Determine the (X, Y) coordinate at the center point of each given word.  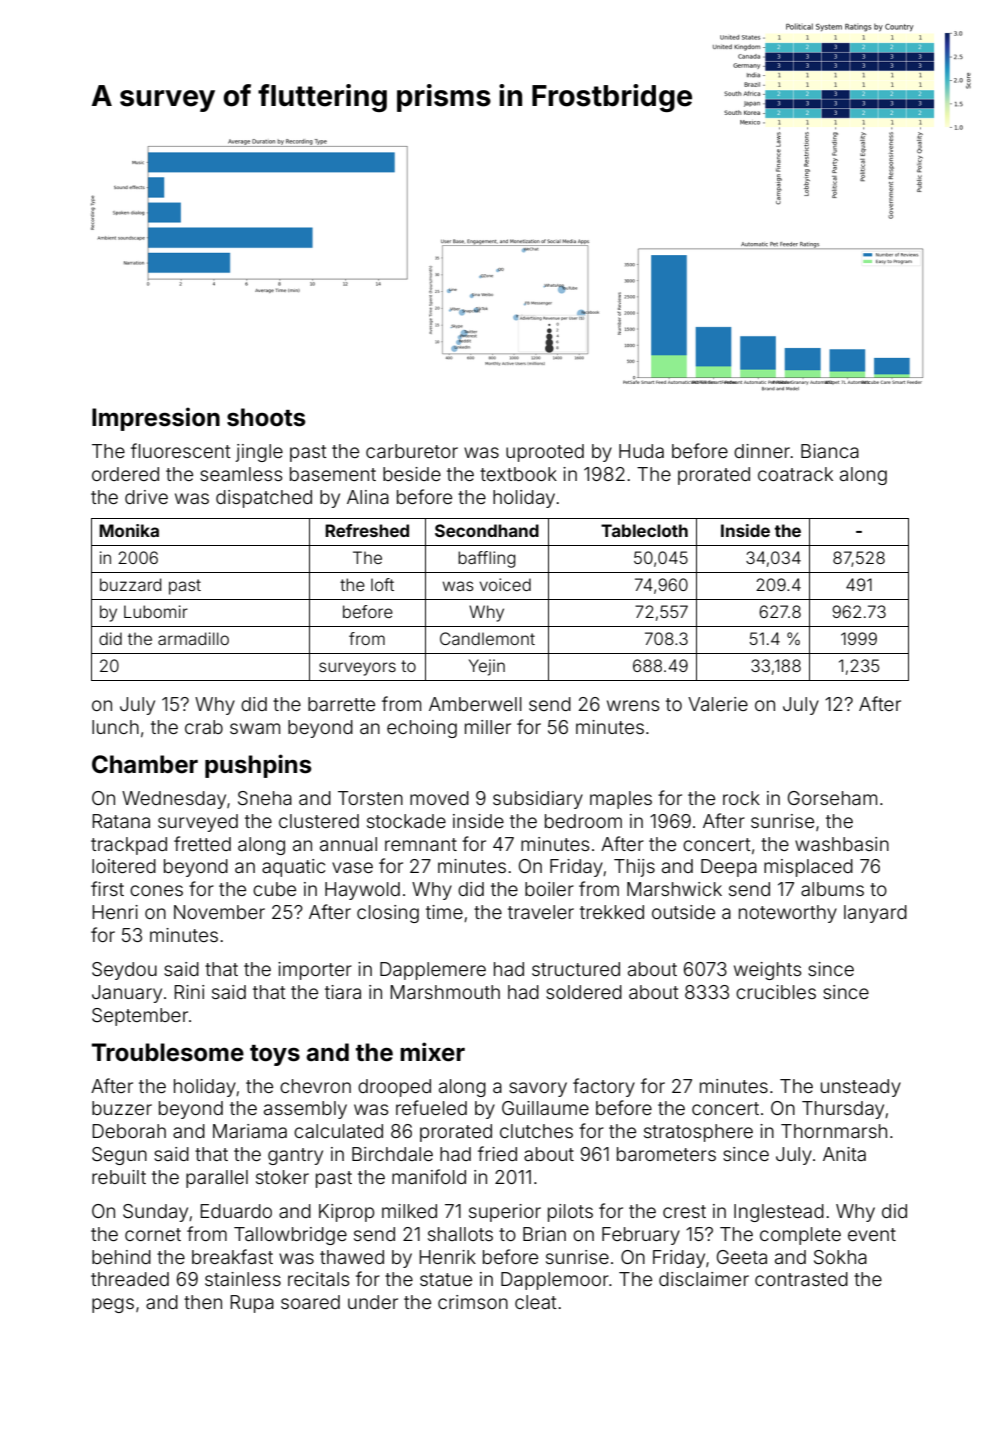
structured (576, 969)
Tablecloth (644, 530)
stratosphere (698, 1133)
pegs (113, 1305)
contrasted (801, 1279)
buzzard (131, 584)
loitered (124, 866)
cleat (536, 1302)
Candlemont (487, 638)
